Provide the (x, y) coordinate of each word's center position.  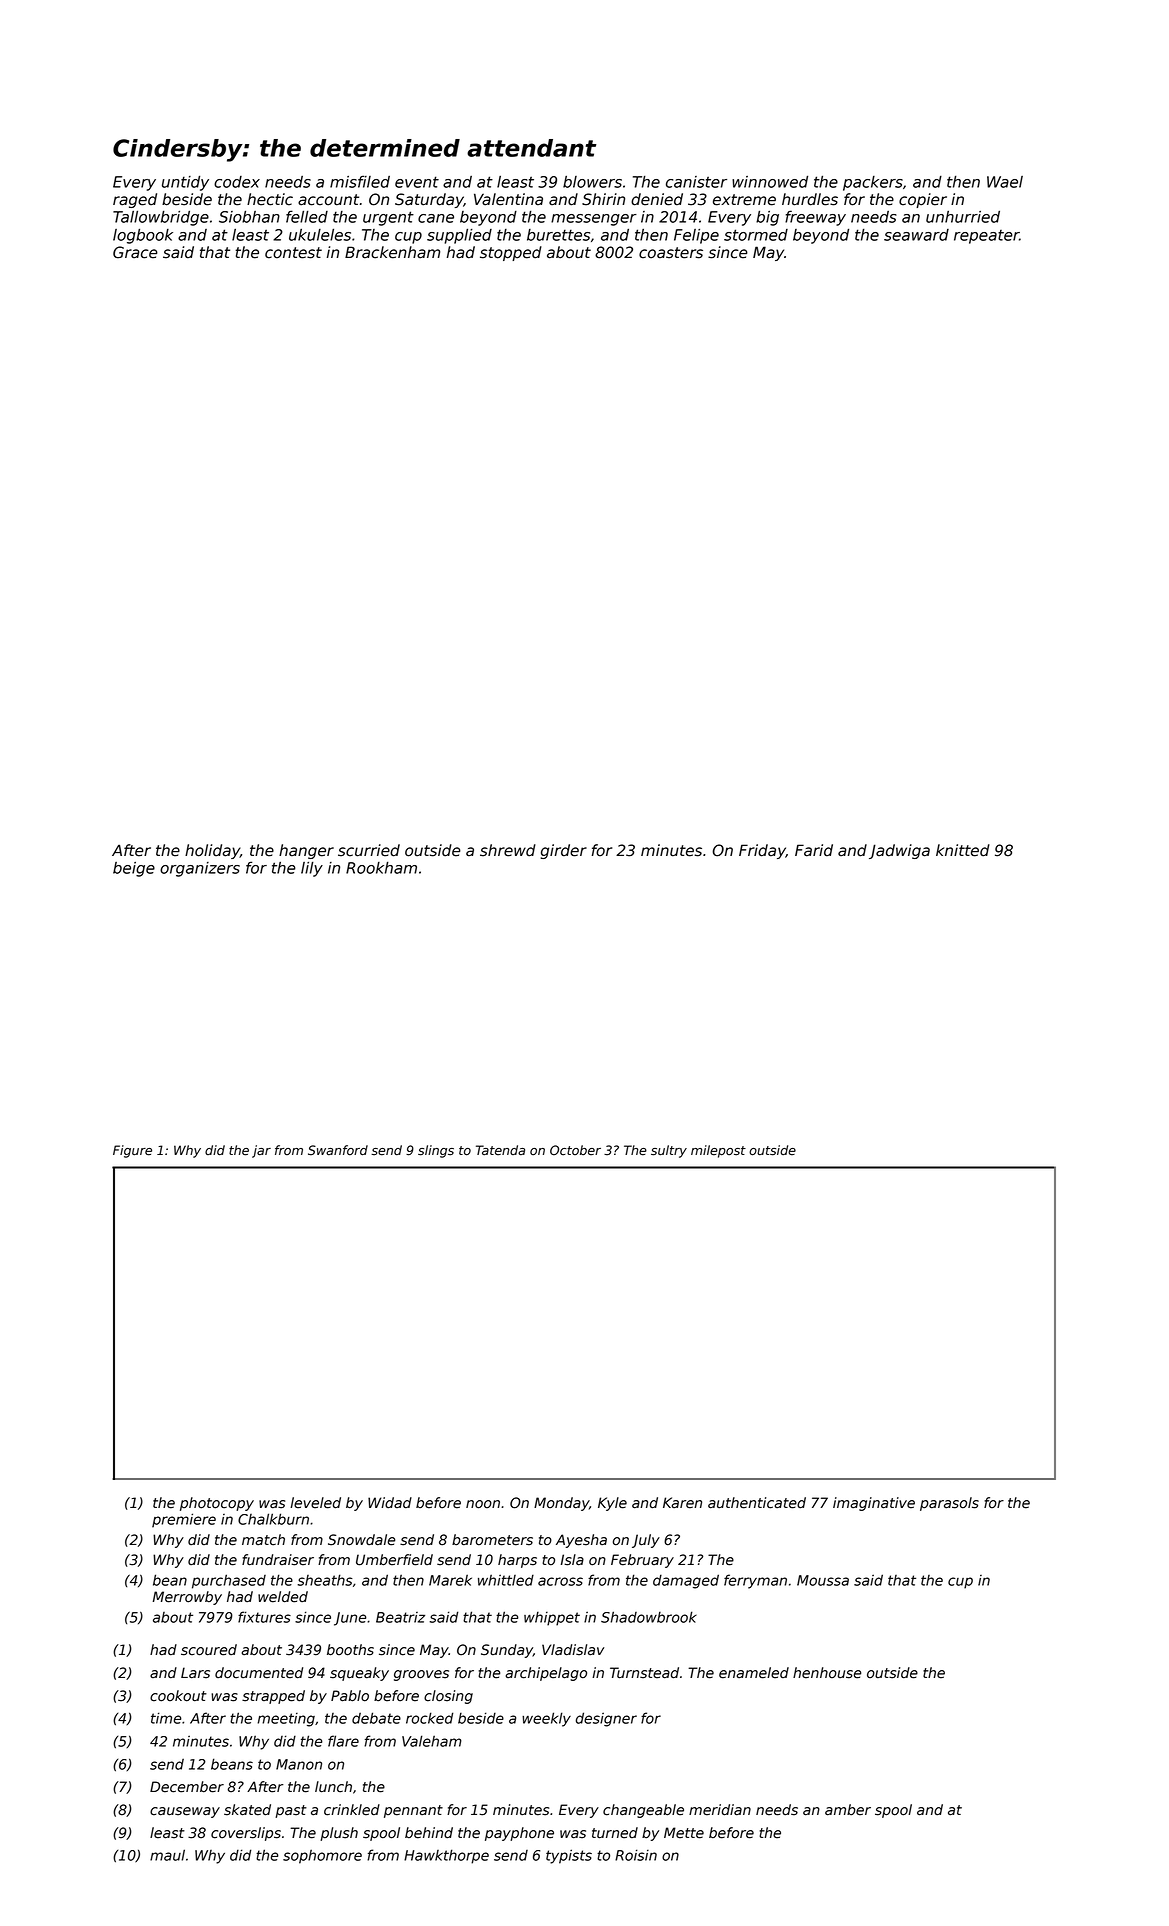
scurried (369, 850)
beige (134, 869)
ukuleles (320, 234)
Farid (814, 850)
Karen (682, 1503)
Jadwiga (899, 851)
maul (167, 1855)
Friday (762, 851)
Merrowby (187, 1598)
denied (657, 199)
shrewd (508, 850)
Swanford (338, 1150)
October (575, 1150)
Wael (1005, 182)
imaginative (874, 1504)
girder (564, 851)
